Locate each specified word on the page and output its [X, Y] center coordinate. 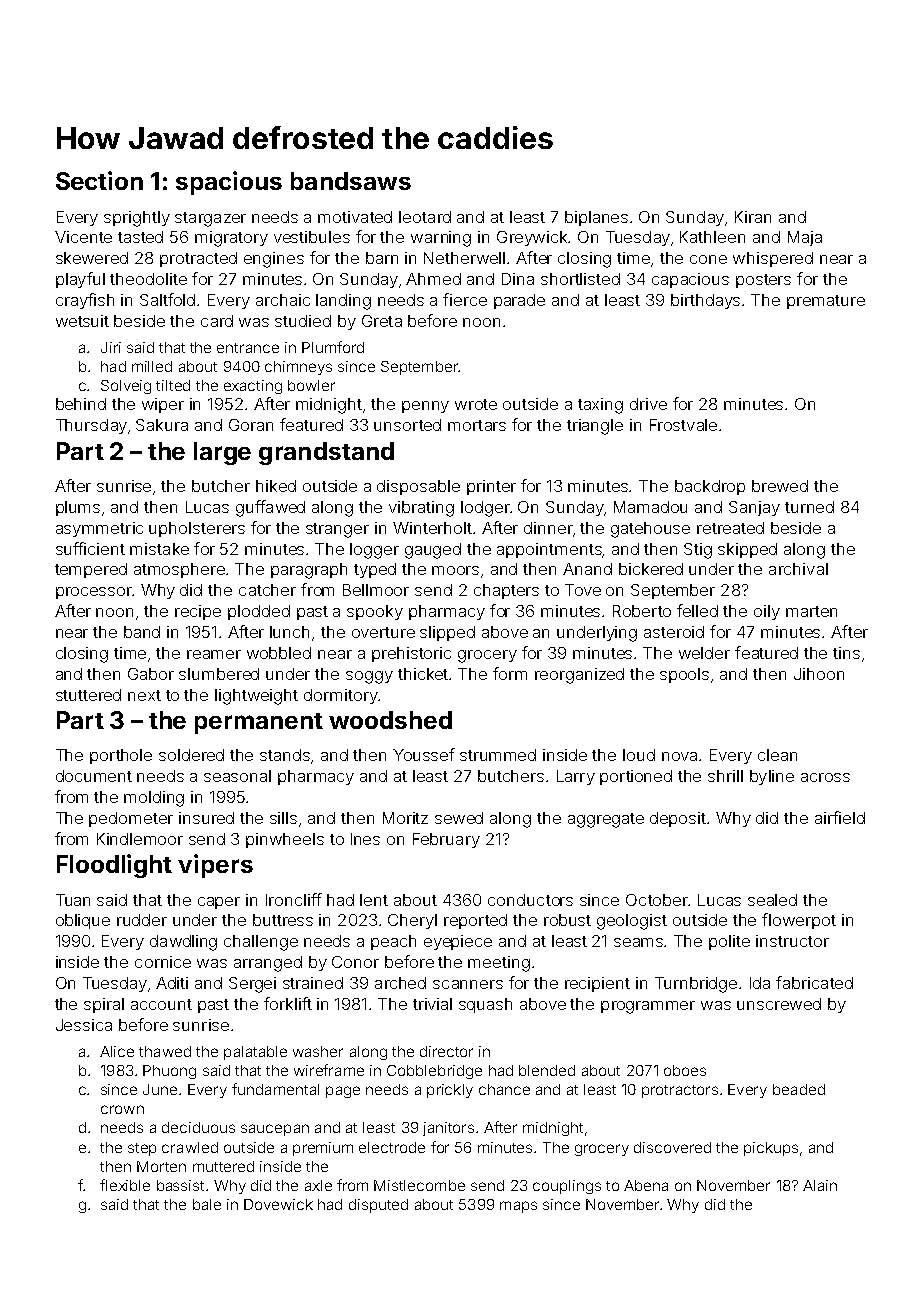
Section [99, 180]
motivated [355, 217]
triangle [595, 427]
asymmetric [99, 529]
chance [504, 1089]
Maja [805, 238]
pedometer [131, 819]
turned [809, 507]
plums [78, 508]
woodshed [390, 720]
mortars [477, 425]
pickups [771, 1149]
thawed [165, 1051]
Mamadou [650, 507]
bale [207, 1204]
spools [684, 675]
